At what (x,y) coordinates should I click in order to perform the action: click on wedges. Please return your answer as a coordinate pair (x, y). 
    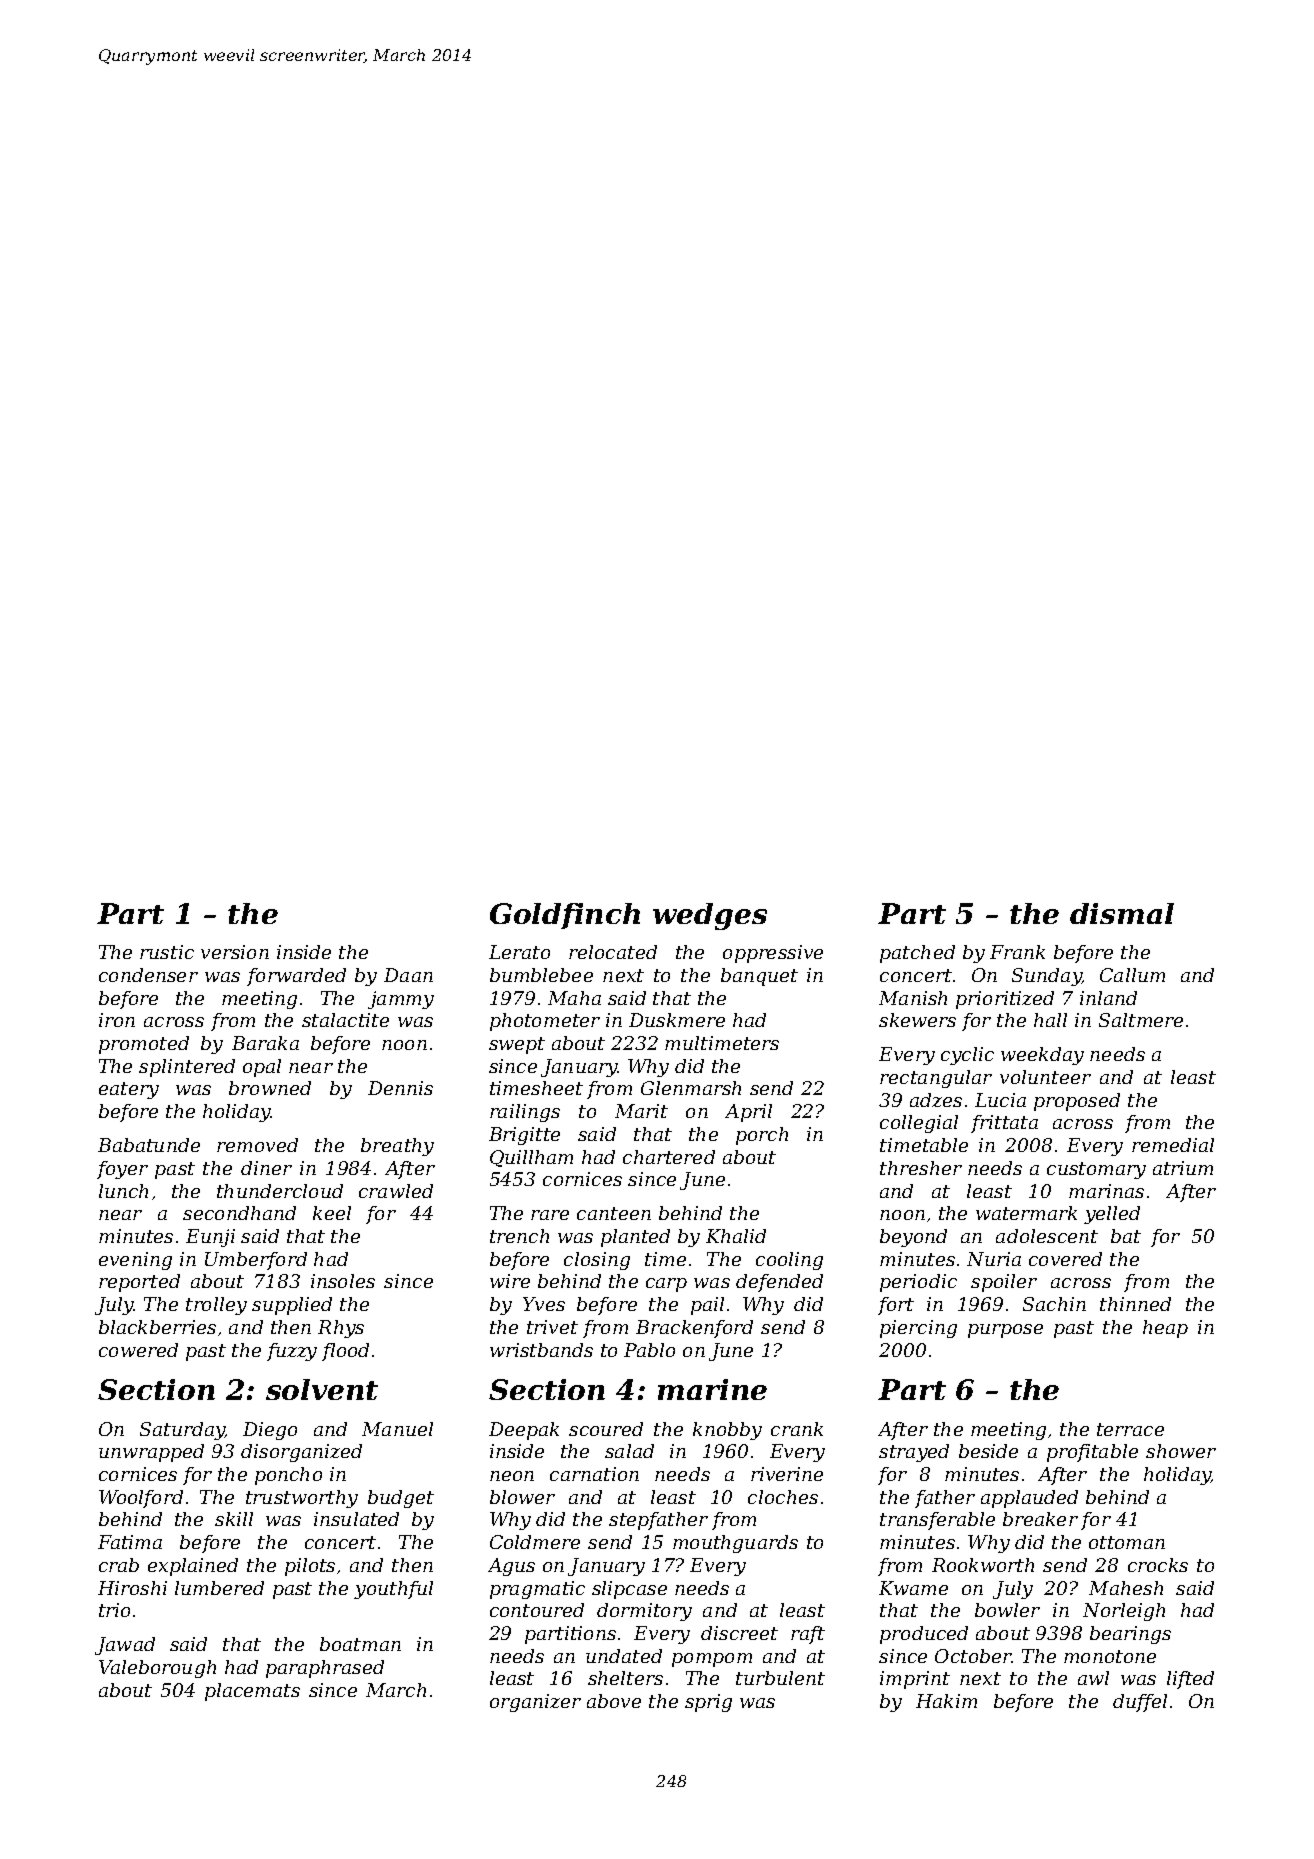
    Looking at the image, I should click on (710, 916).
